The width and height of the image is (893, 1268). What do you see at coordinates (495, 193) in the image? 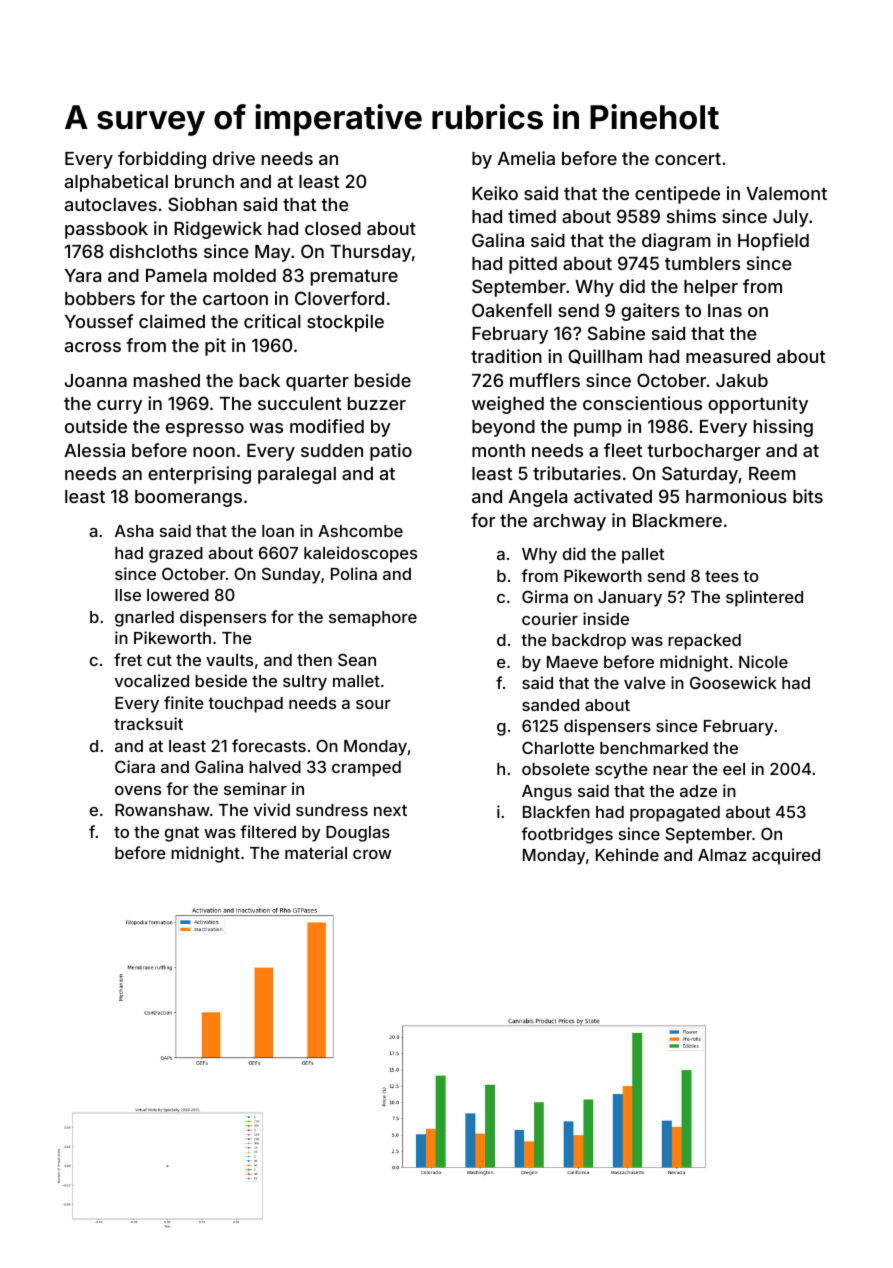
I see `Keiko` at bounding box center [495, 193].
